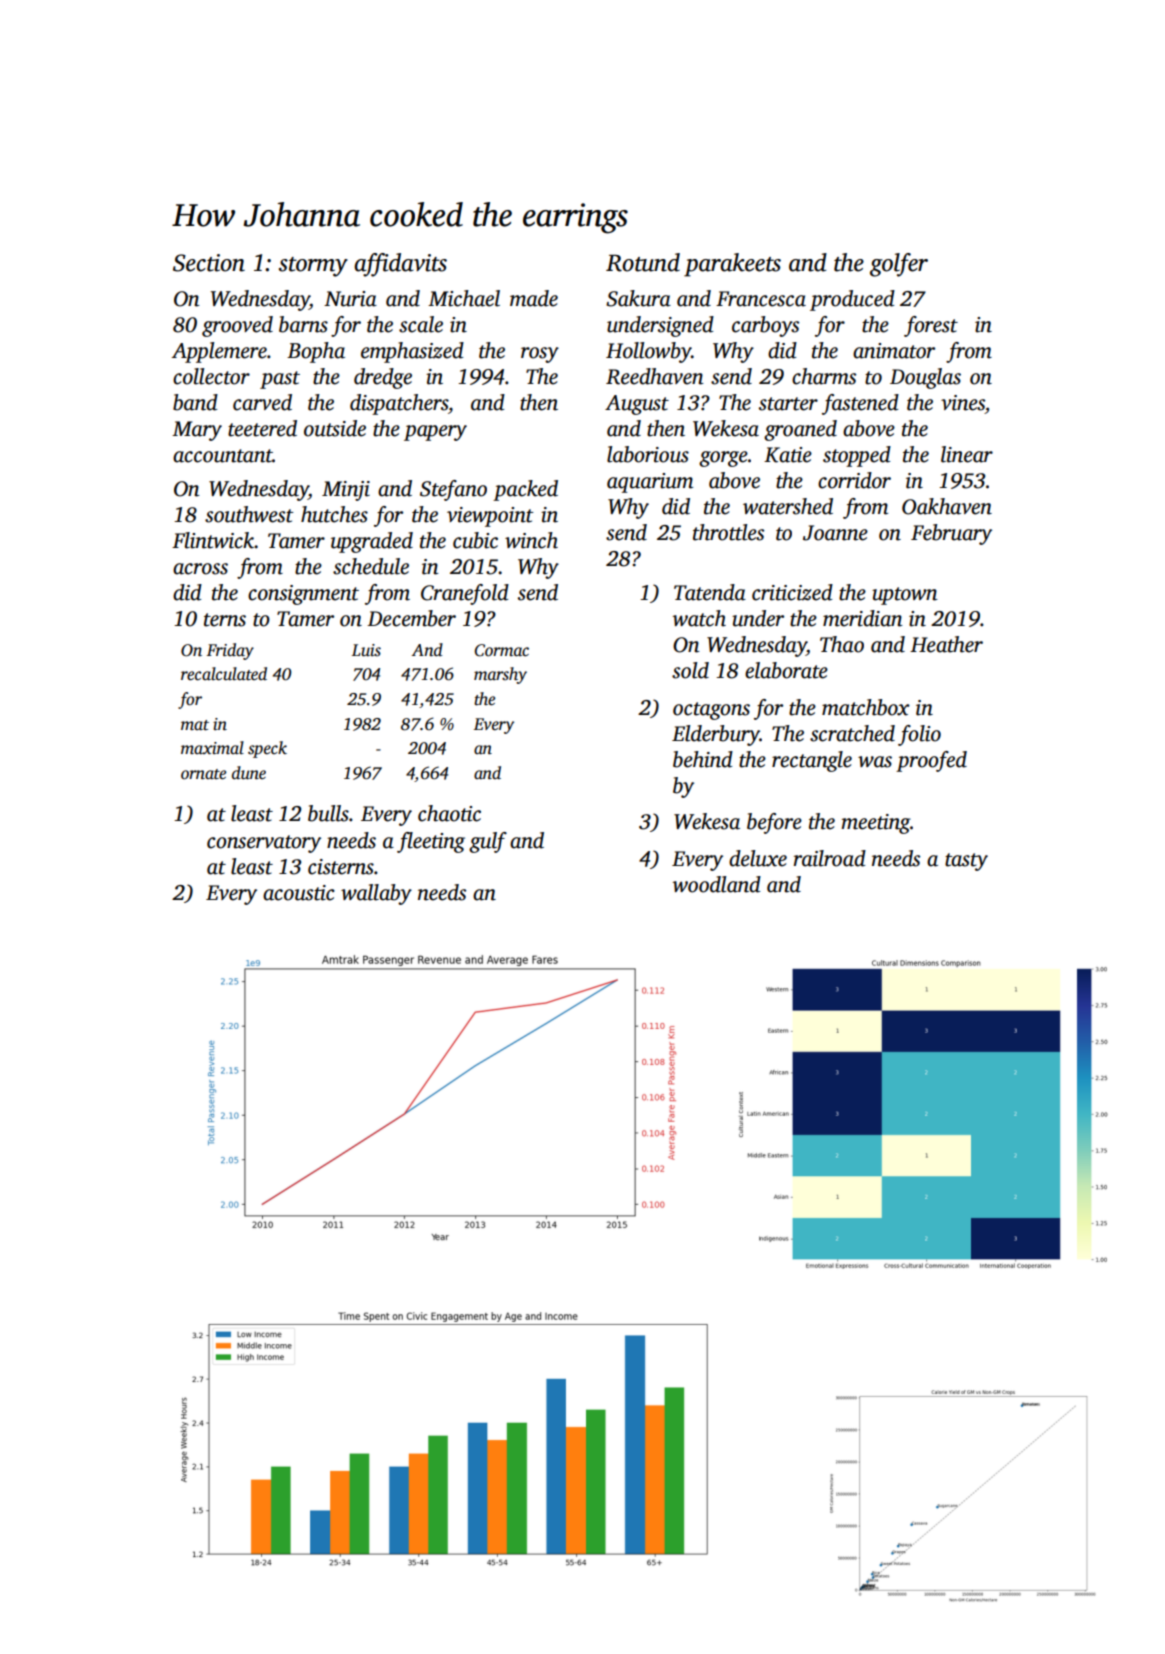 The image size is (1165, 1654). Describe the element at coordinates (852, 300) in the screenshot. I see `produced` at that location.
